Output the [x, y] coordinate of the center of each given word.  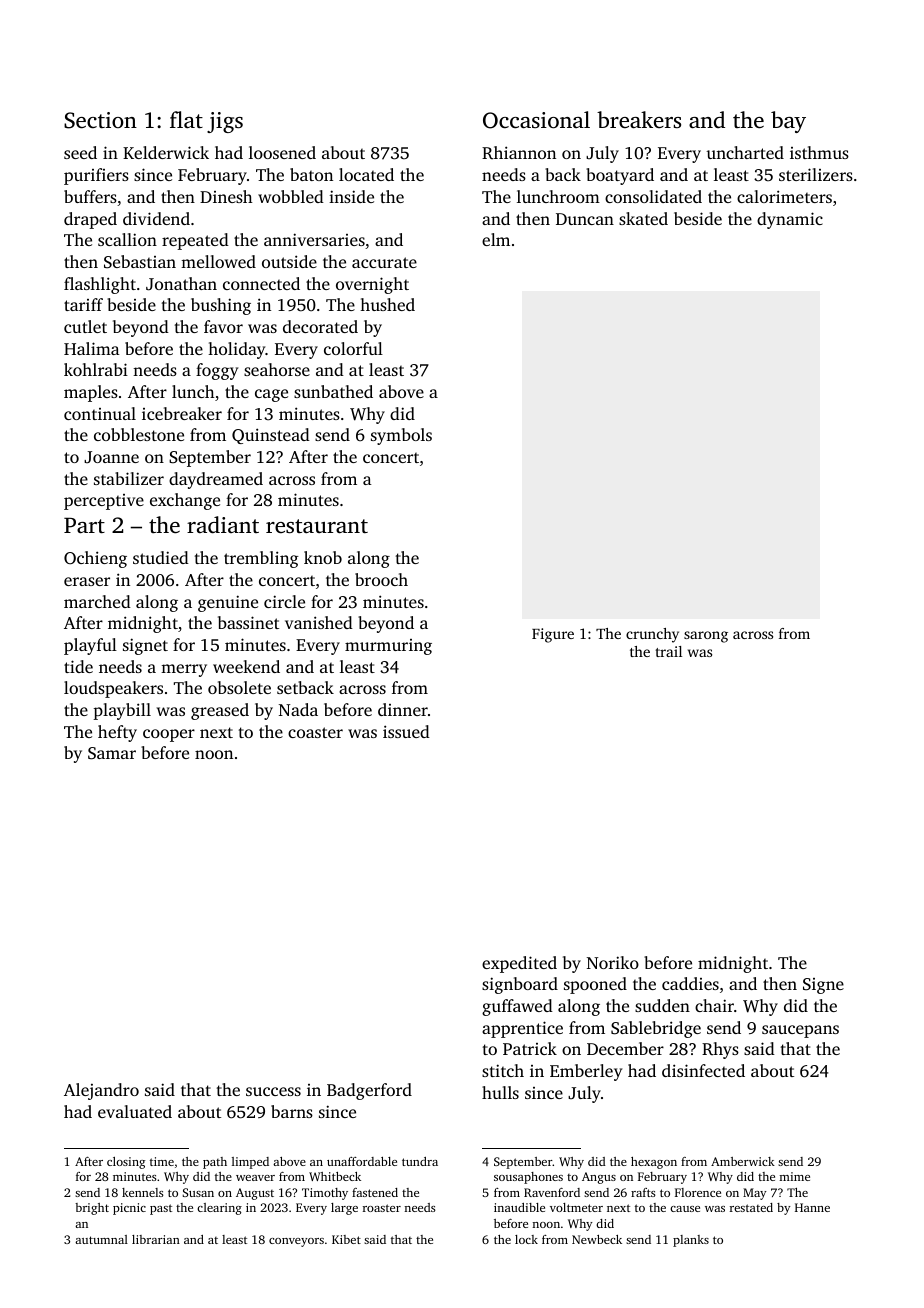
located [366, 174]
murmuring [388, 647]
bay [788, 122]
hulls [500, 1092]
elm [496, 239]
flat [186, 119]
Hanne [812, 1207]
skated [643, 218]
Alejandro [101, 1091]
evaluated [135, 1111]
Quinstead [271, 436]
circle [284, 601]
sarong [706, 637]
